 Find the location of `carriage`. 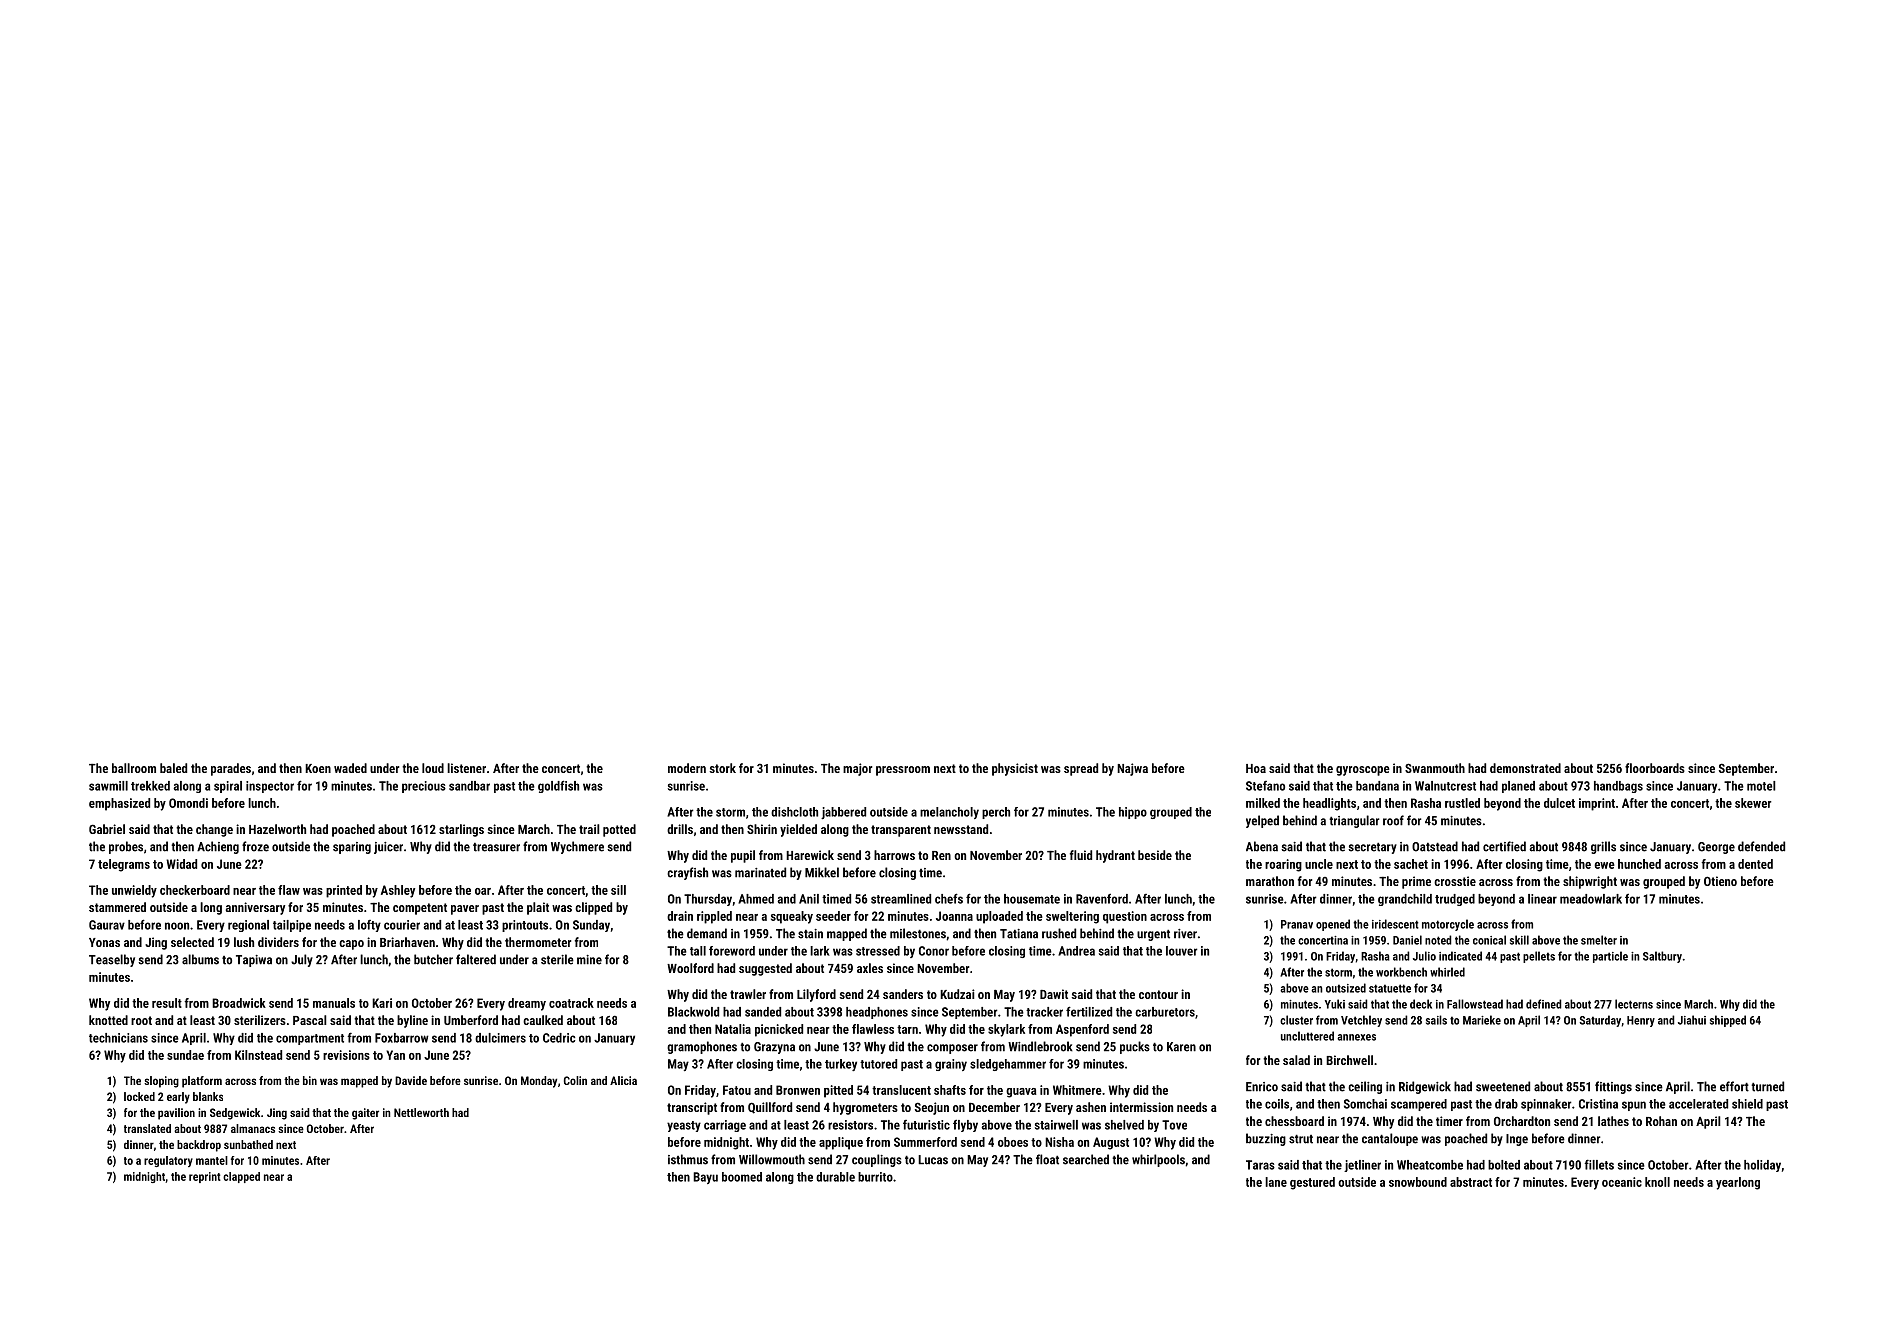

carriage is located at coordinates (725, 1126).
